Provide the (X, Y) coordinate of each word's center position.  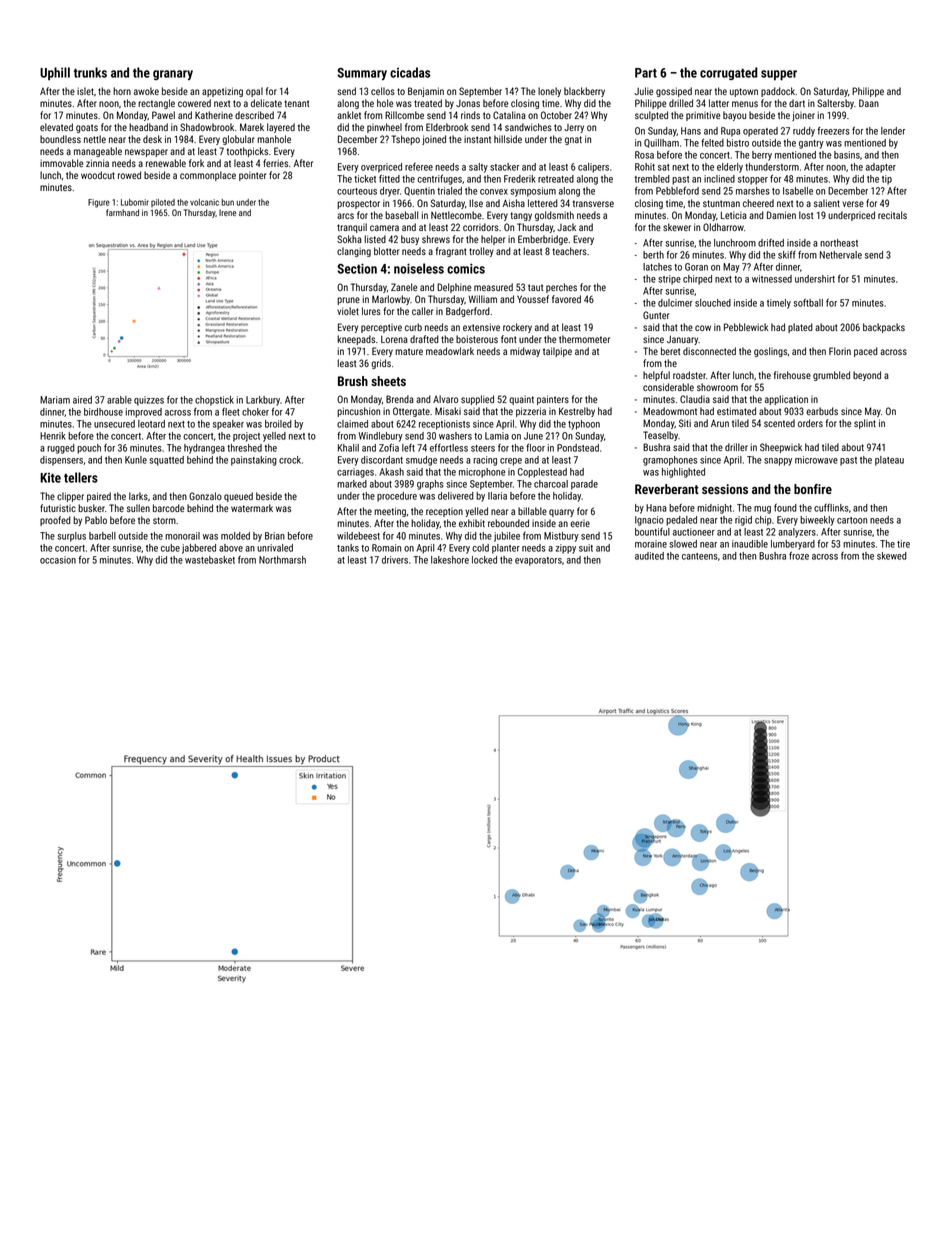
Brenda (400, 399)
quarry (561, 513)
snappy (778, 462)
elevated (56, 127)
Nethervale (841, 255)
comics (466, 268)
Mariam (55, 400)
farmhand (122, 212)
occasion (58, 560)
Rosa (644, 155)
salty (478, 168)
